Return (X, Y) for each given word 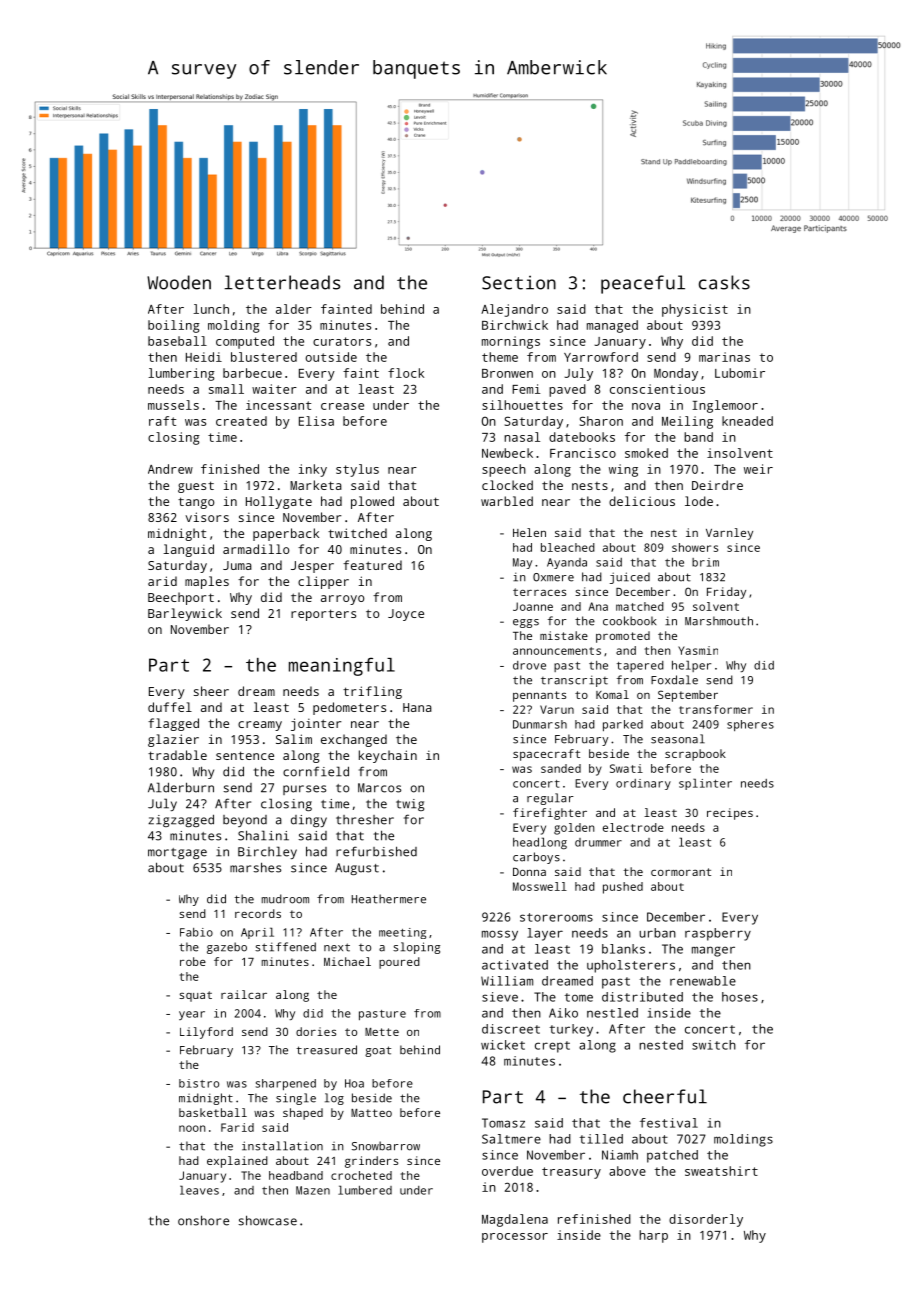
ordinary (643, 784)
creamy (260, 726)
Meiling (687, 422)
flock (406, 373)
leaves (199, 1190)
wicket (503, 1045)
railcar (244, 994)
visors (207, 517)
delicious (642, 501)
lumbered (365, 1190)
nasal (522, 437)
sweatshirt (721, 1171)
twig (410, 805)
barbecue (252, 373)
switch (714, 1045)
